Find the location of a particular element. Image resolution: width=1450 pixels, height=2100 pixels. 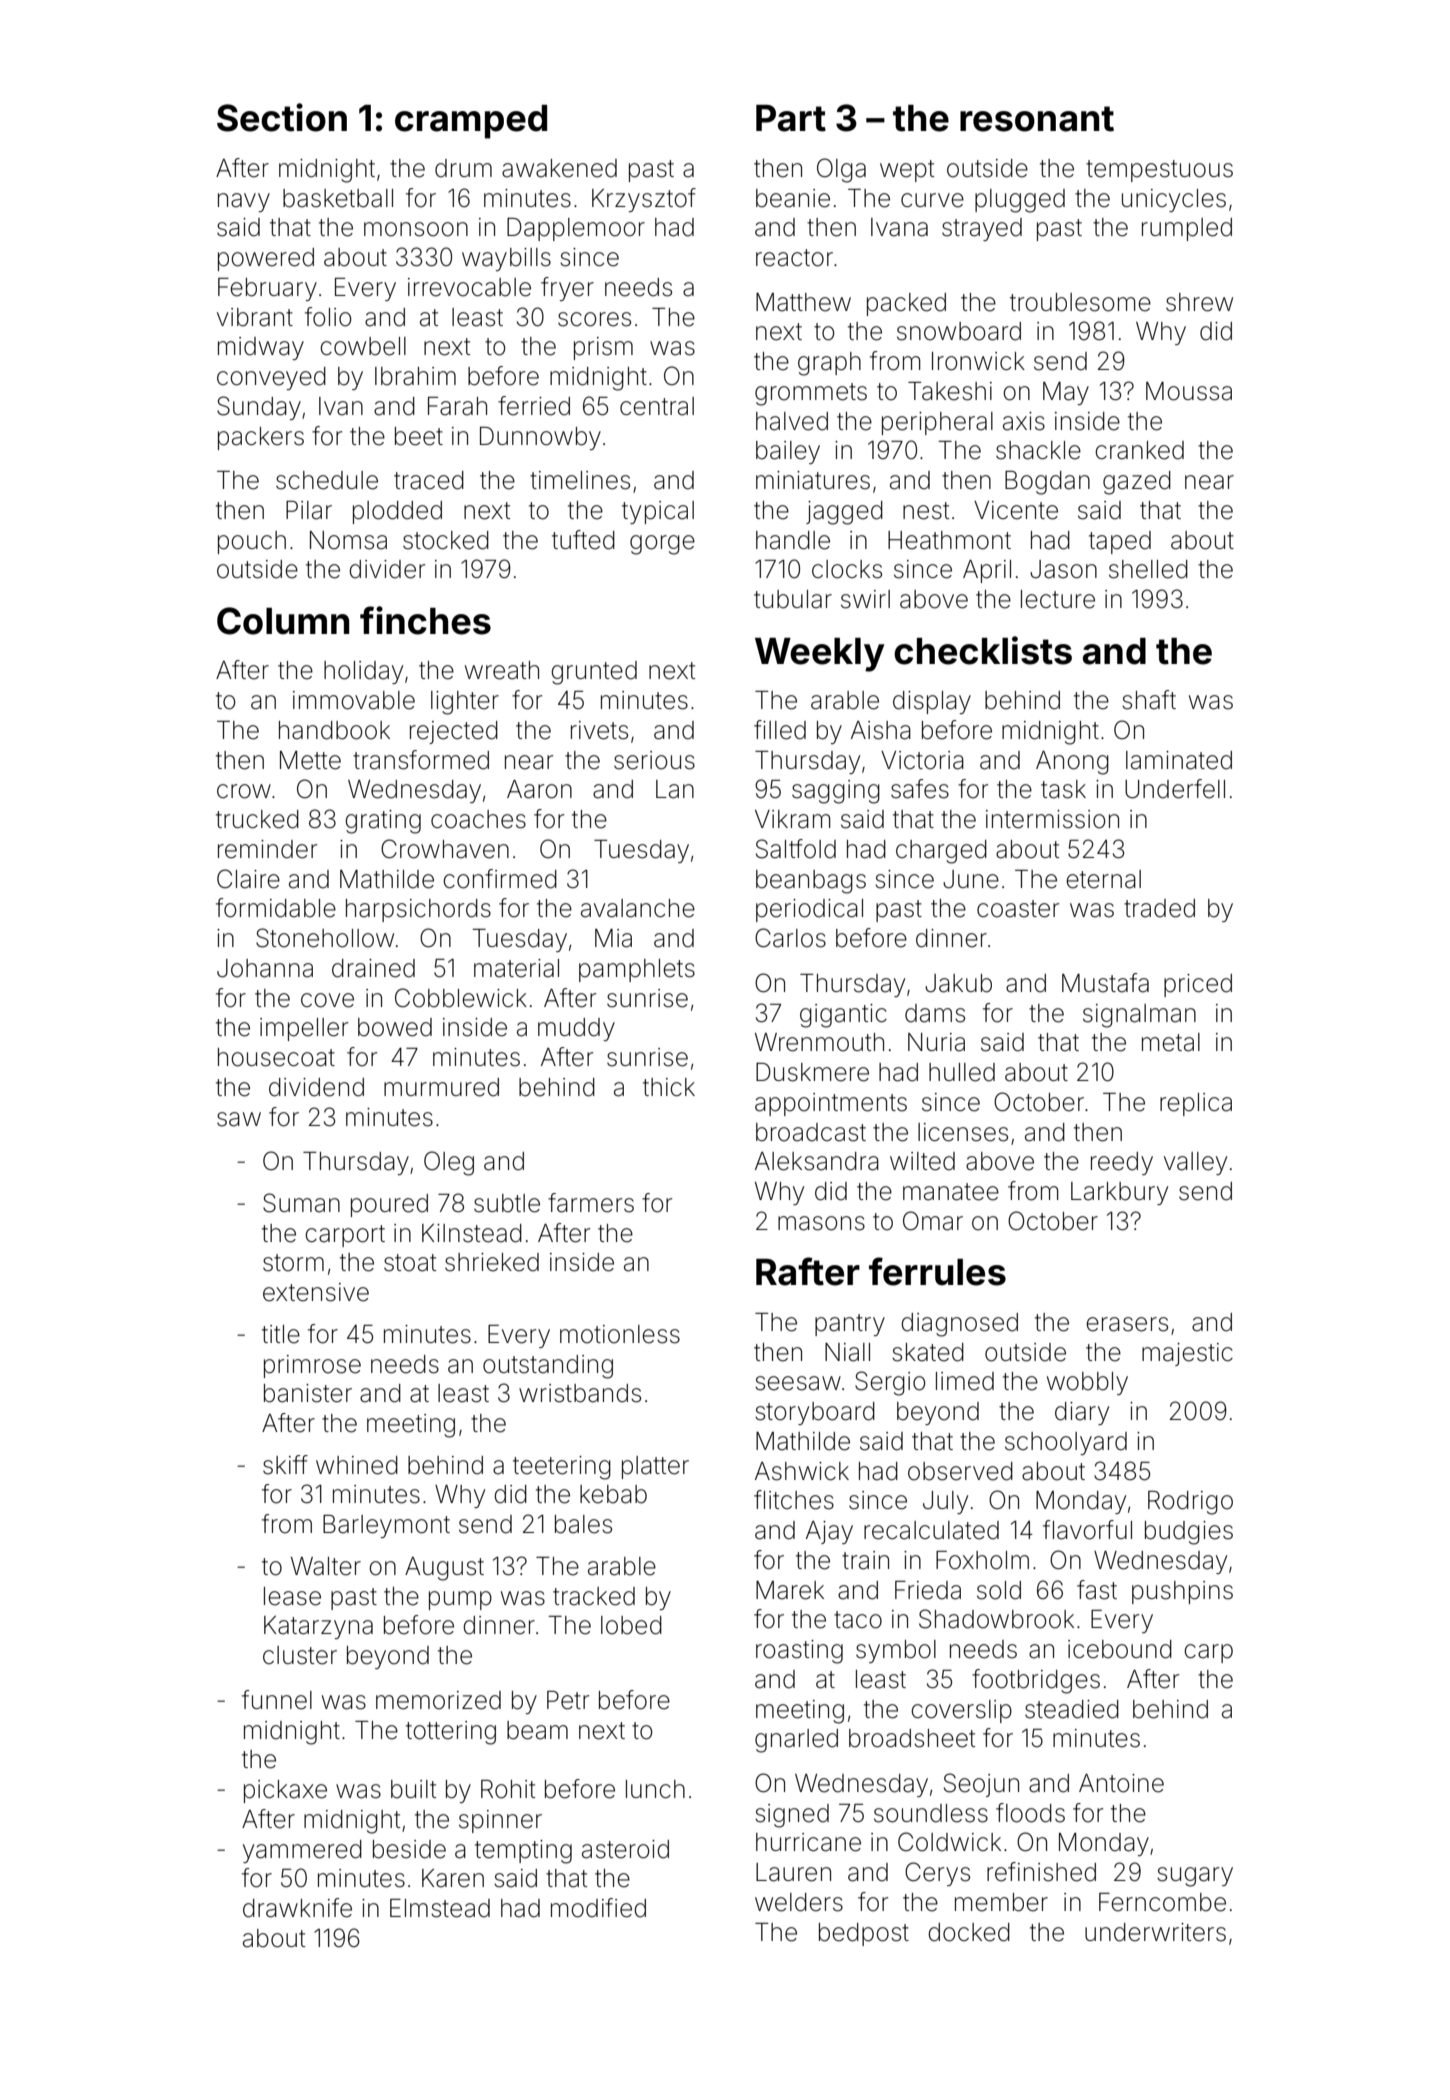

Carlos is located at coordinates (790, 938).
